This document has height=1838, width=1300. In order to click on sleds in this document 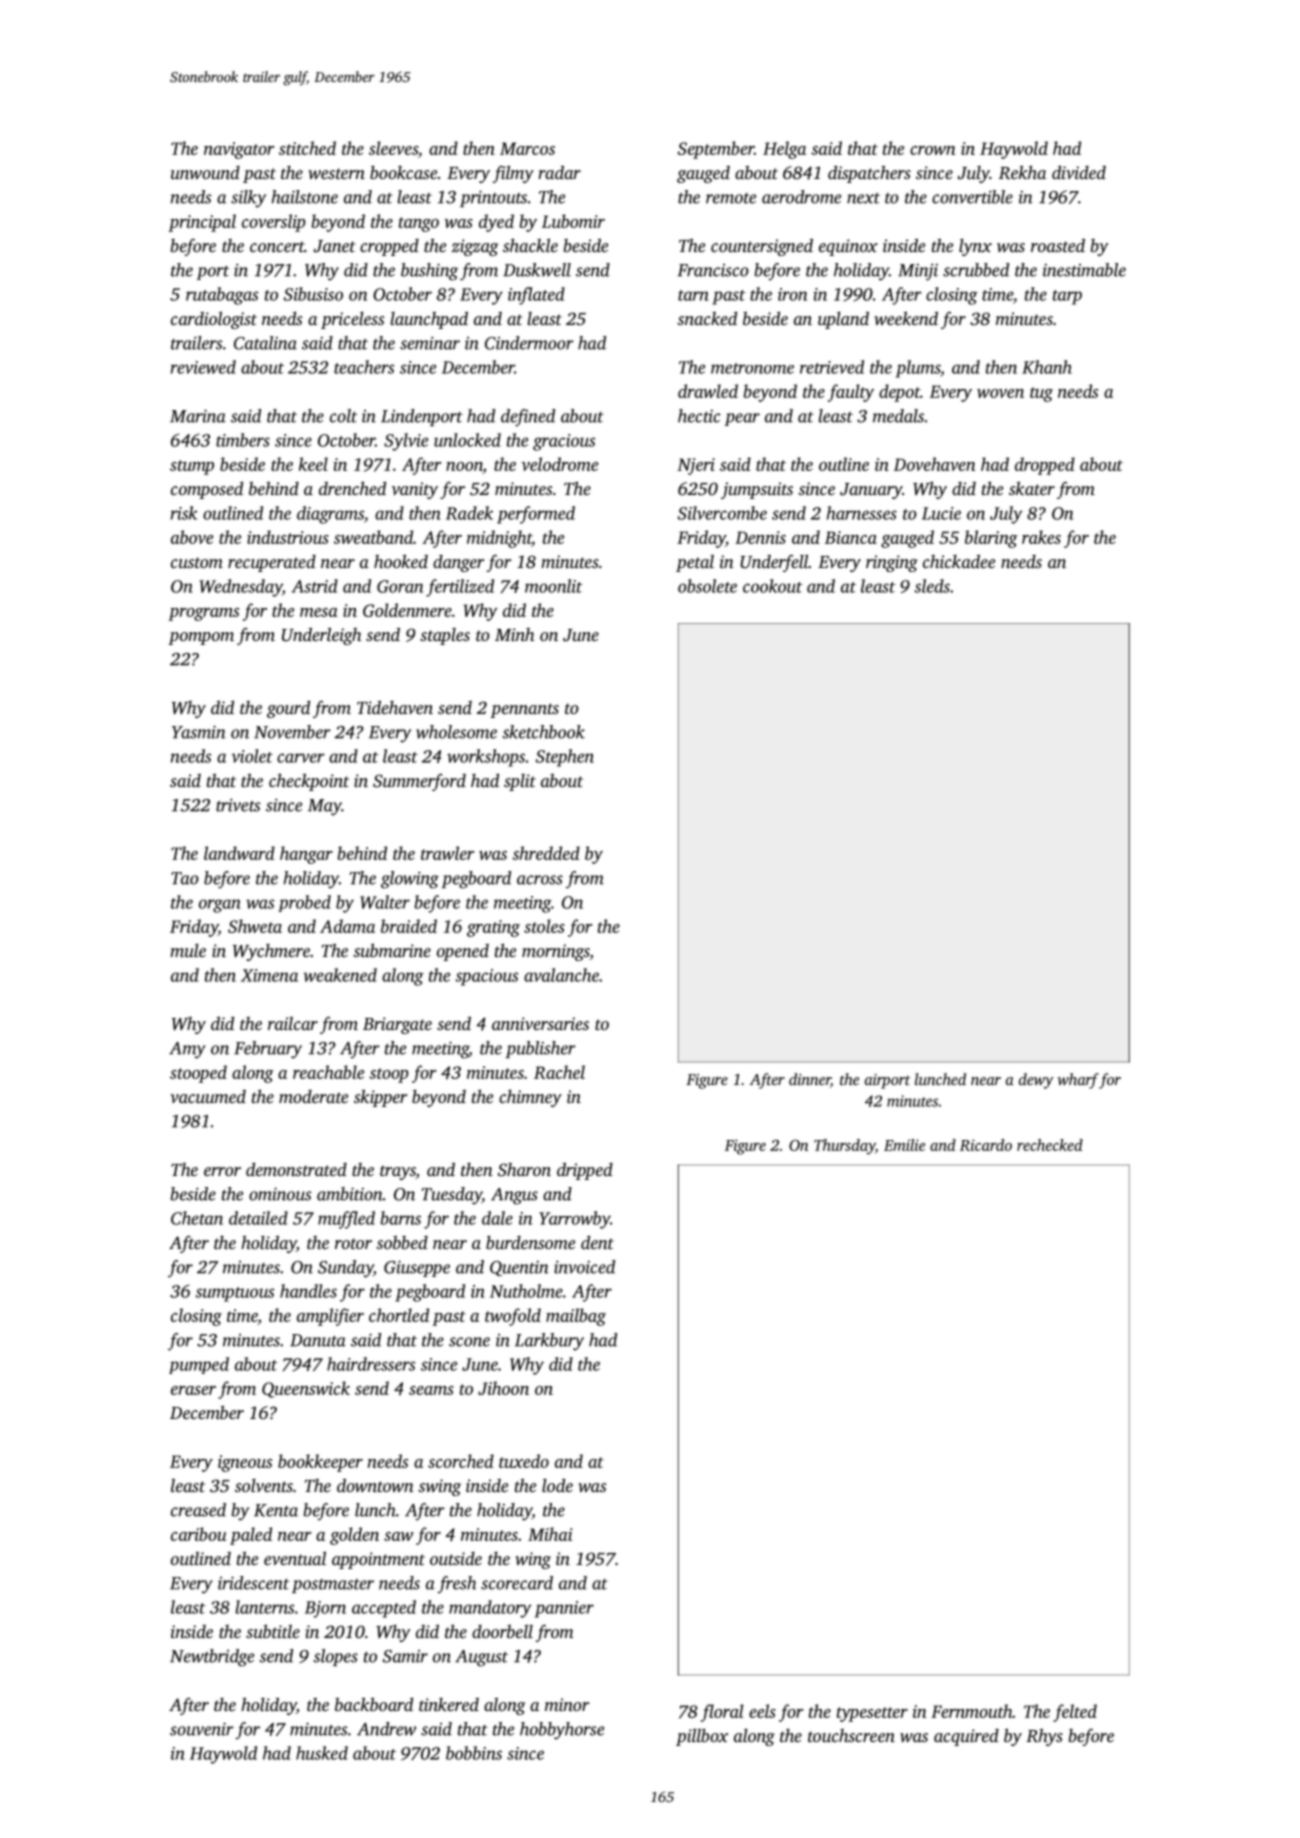, I will do `click(932, 586)`.
